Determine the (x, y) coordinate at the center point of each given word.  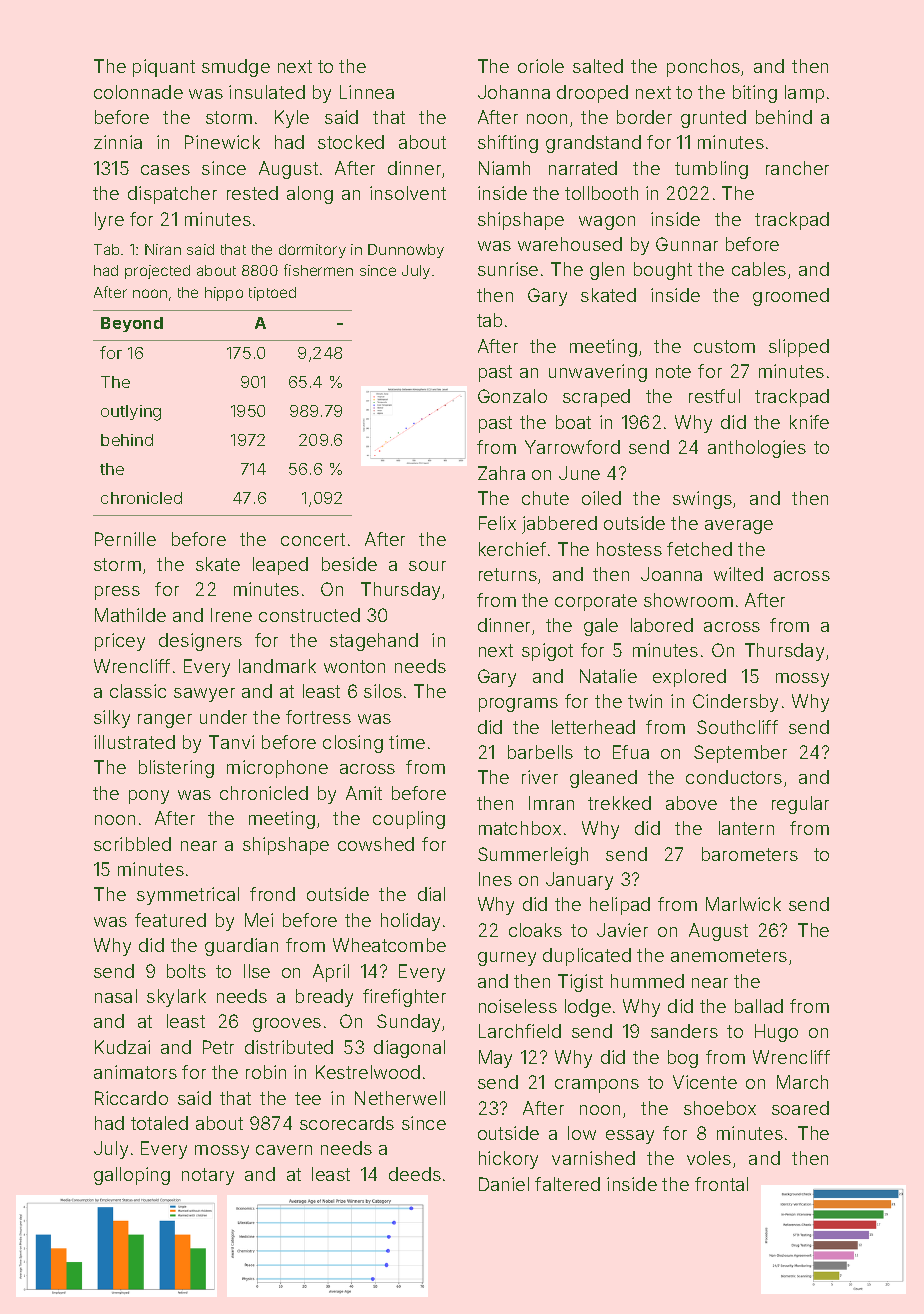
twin (645, 701)
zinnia (118, 142)
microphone (277, 769)
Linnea (367, 92)
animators (135, 1072)
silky (112, 719)
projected (157, 272)
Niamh (504, 168)
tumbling (711, 170)
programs (518, 705)
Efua (631, 752)
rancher (797, 168)
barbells (540, 752)
